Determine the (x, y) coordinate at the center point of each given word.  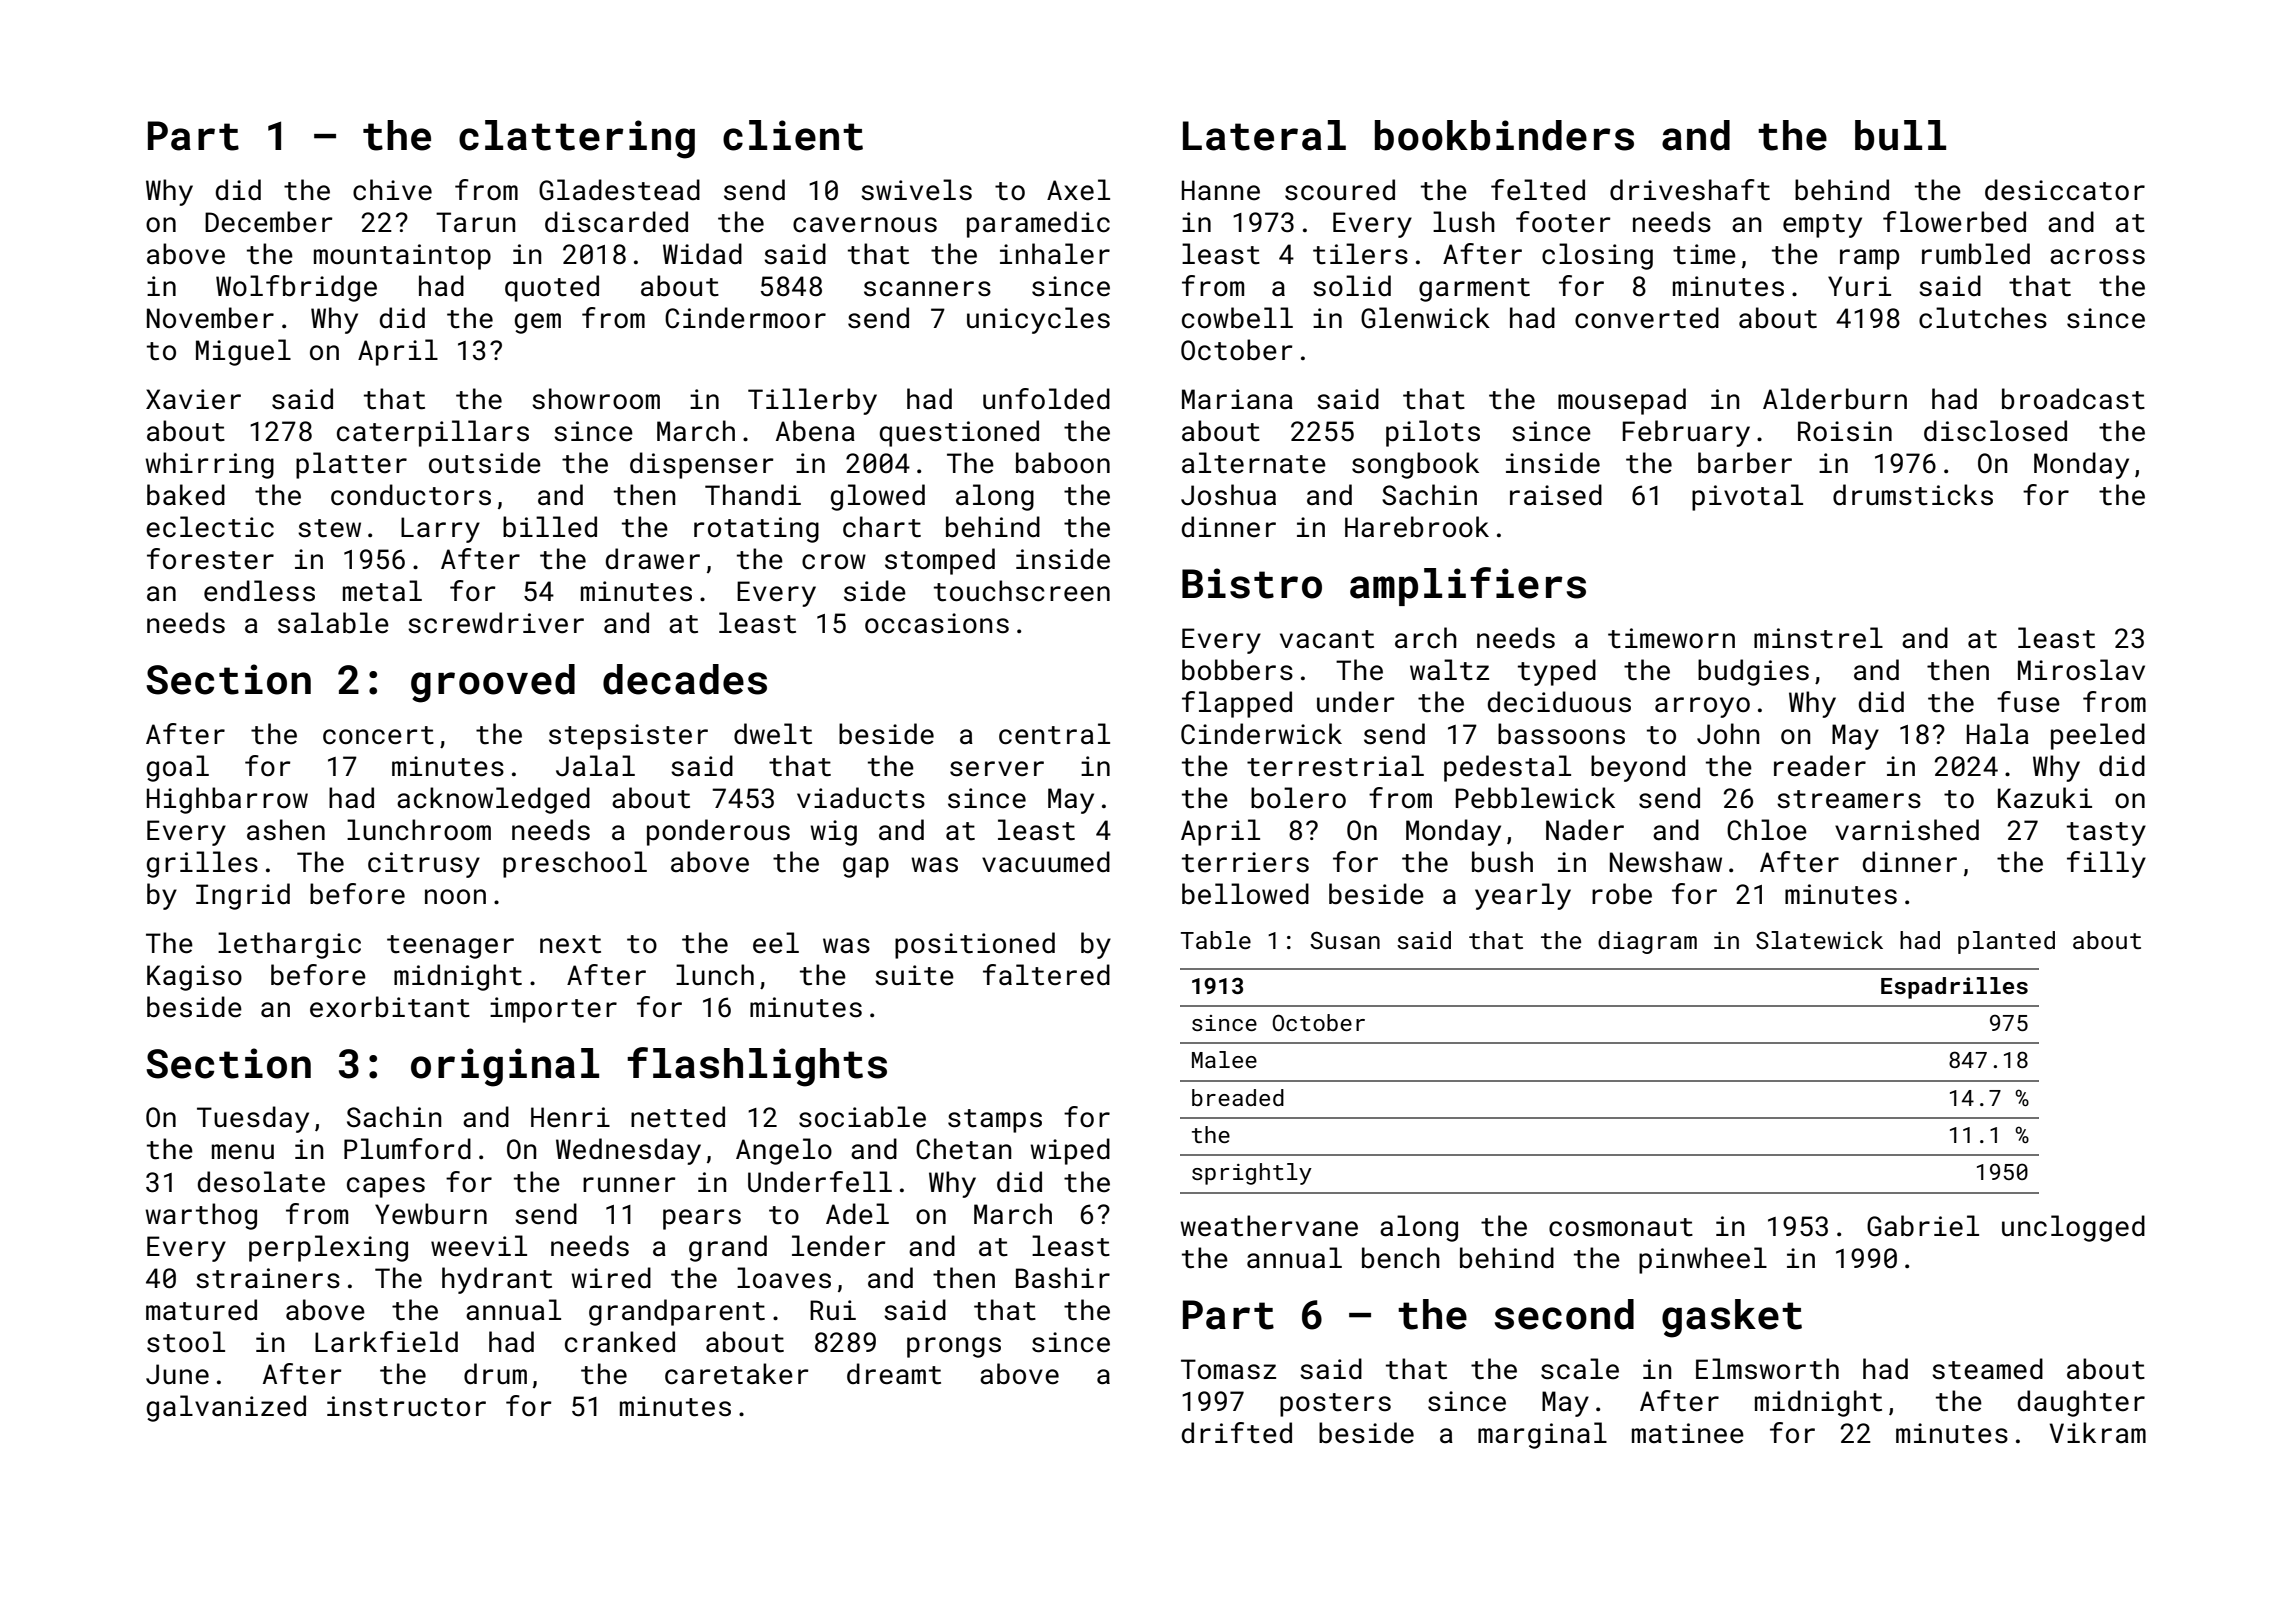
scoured (1340, 190)
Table (1216, 940)
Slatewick (1819, 940)
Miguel (243, 352)
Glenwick (1425, 318)
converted (1647, 318)
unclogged (2073, 1228)
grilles (202, 864)
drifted (1237, 1433)
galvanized (226, 1408)
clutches (1983, 318)
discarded (616, 222)
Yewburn (431, 1214)
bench (1401, 1258)
